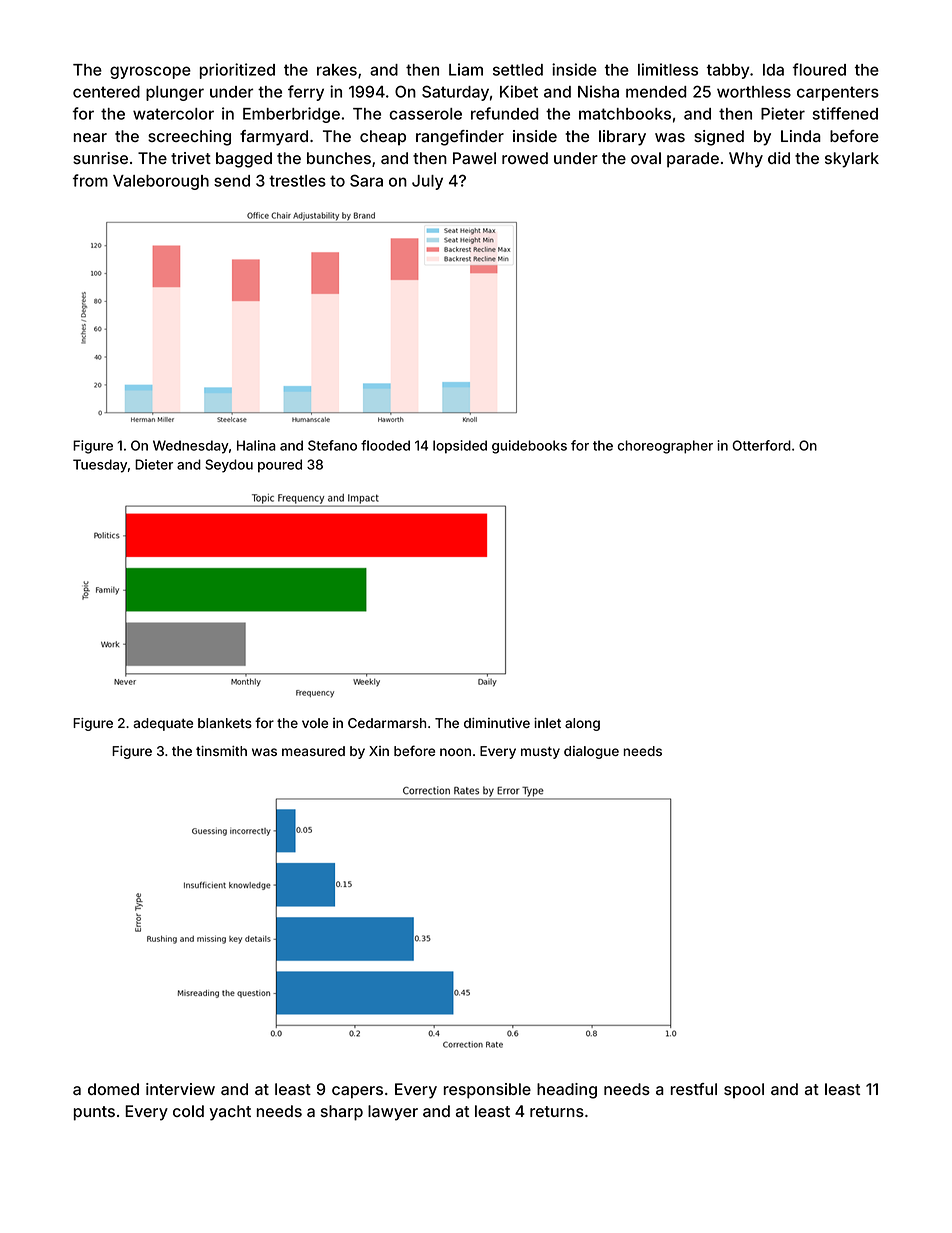 The width and height of the image is (952, 1233). I want to click on flooded, so click(385, 445).
